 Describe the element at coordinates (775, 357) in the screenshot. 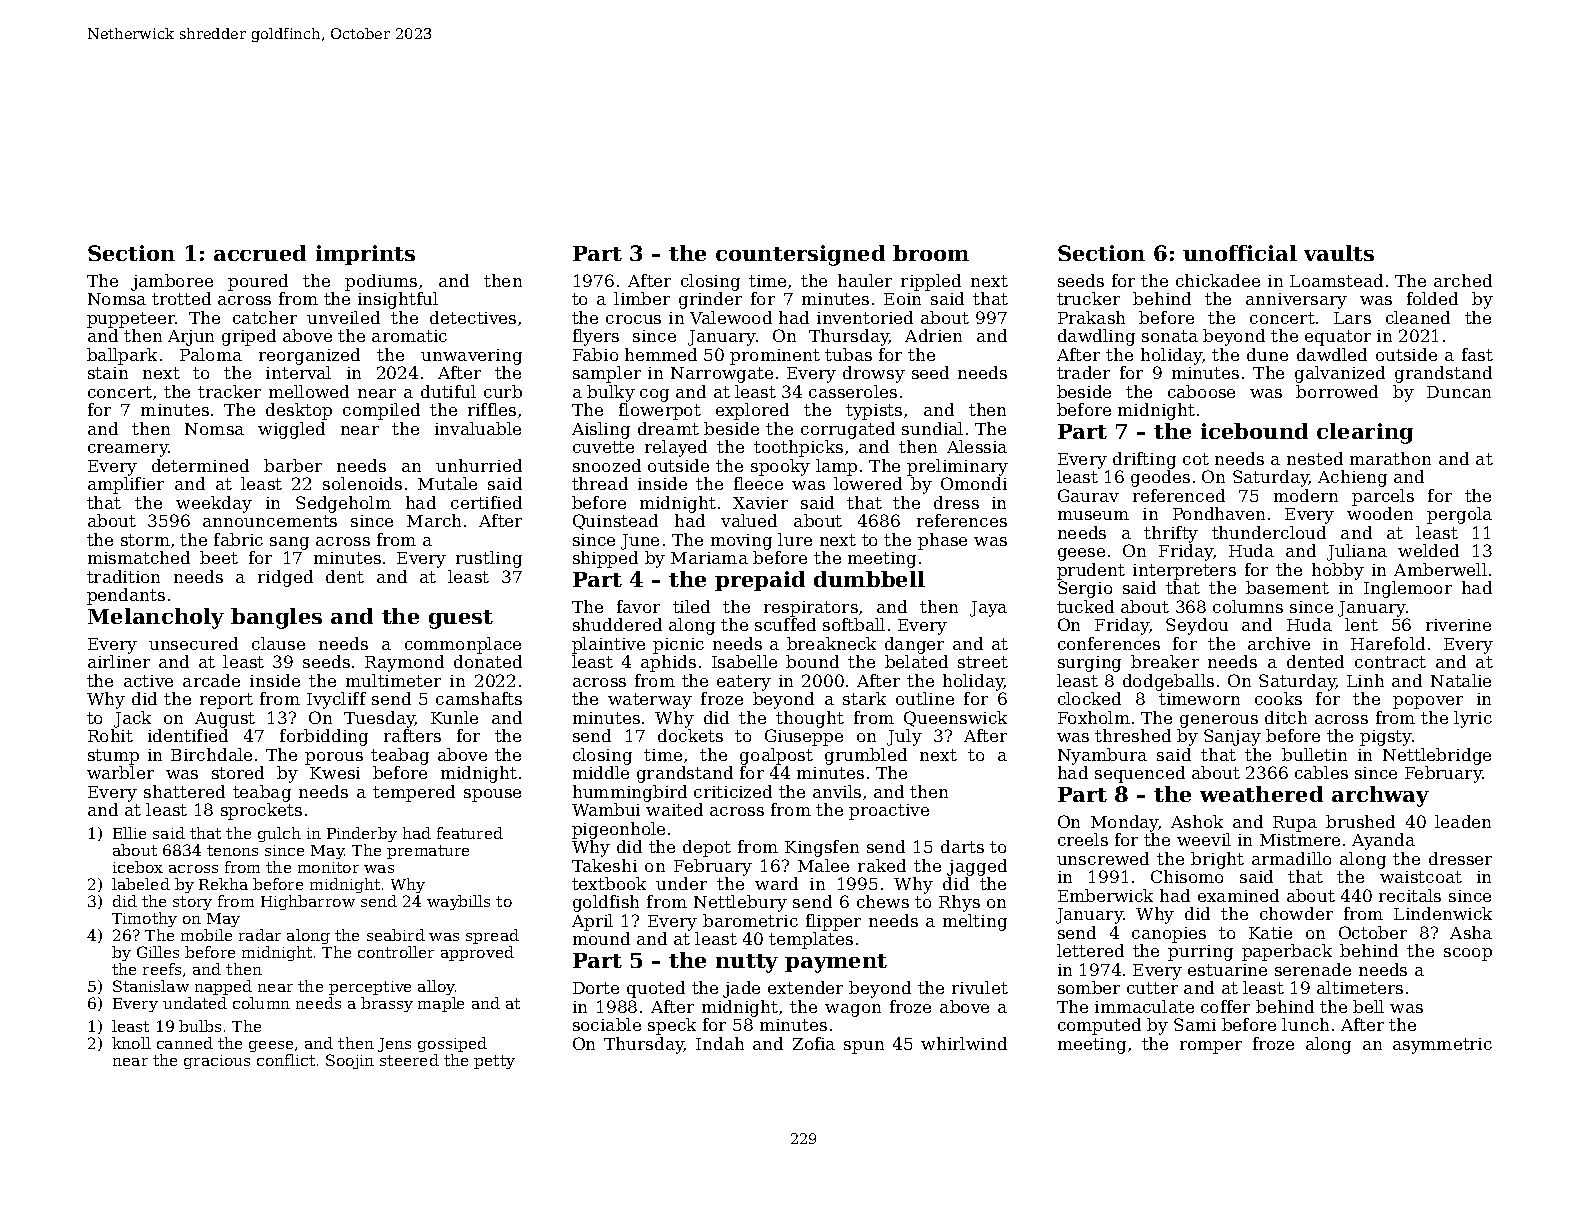

I see `prominent` at that location.
